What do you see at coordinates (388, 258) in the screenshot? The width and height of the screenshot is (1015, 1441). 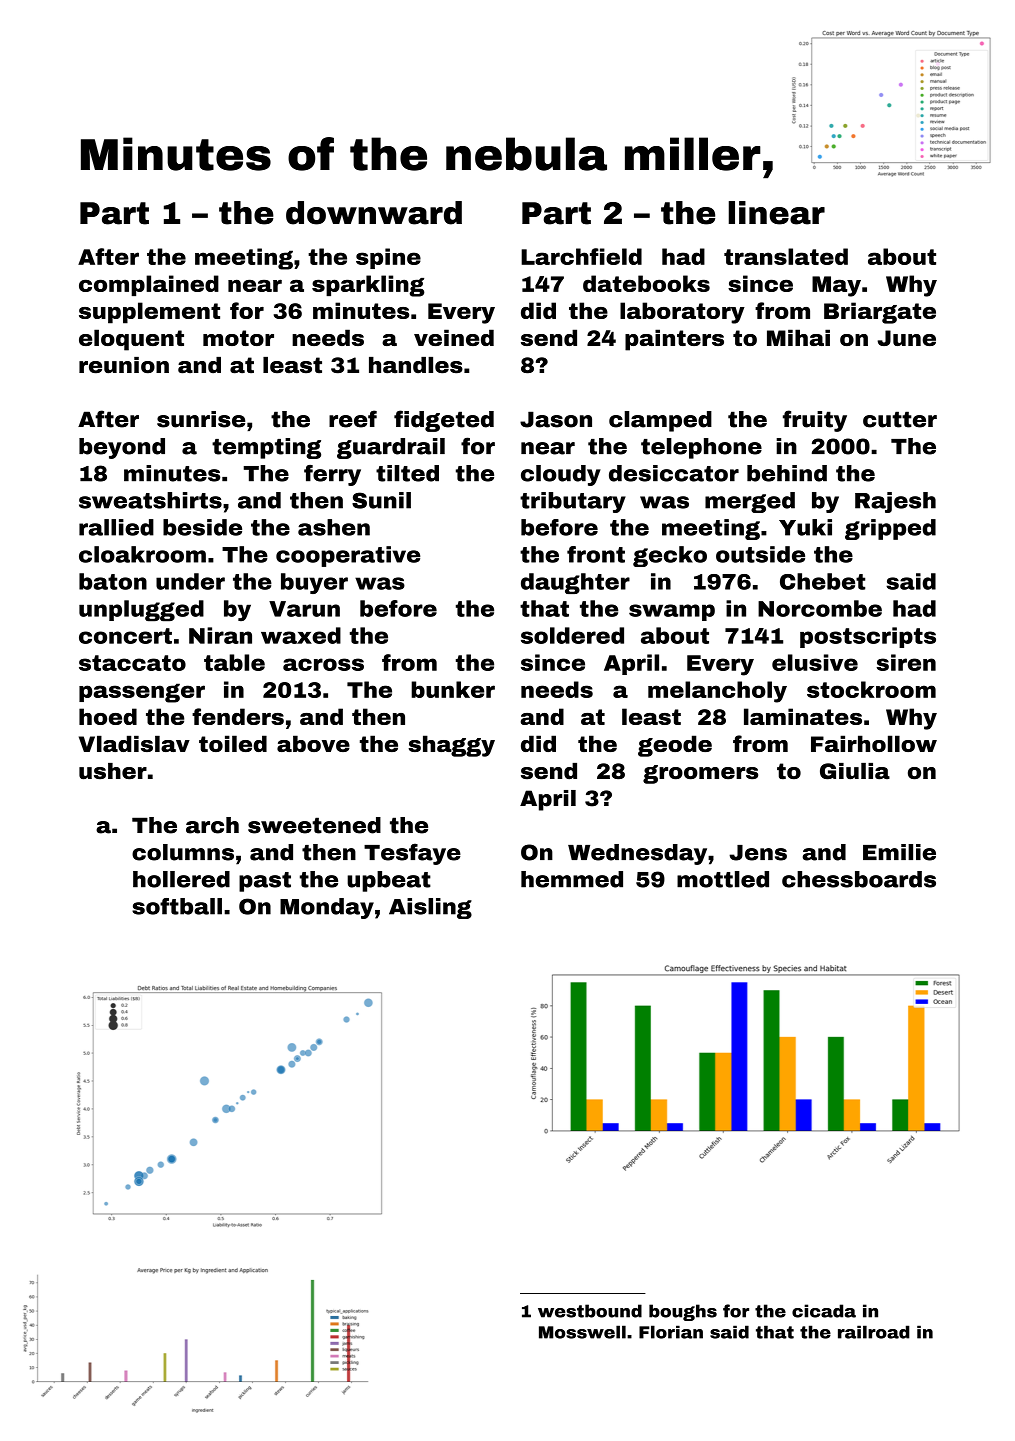 I see `spine` at bounding box center [388, 258].
